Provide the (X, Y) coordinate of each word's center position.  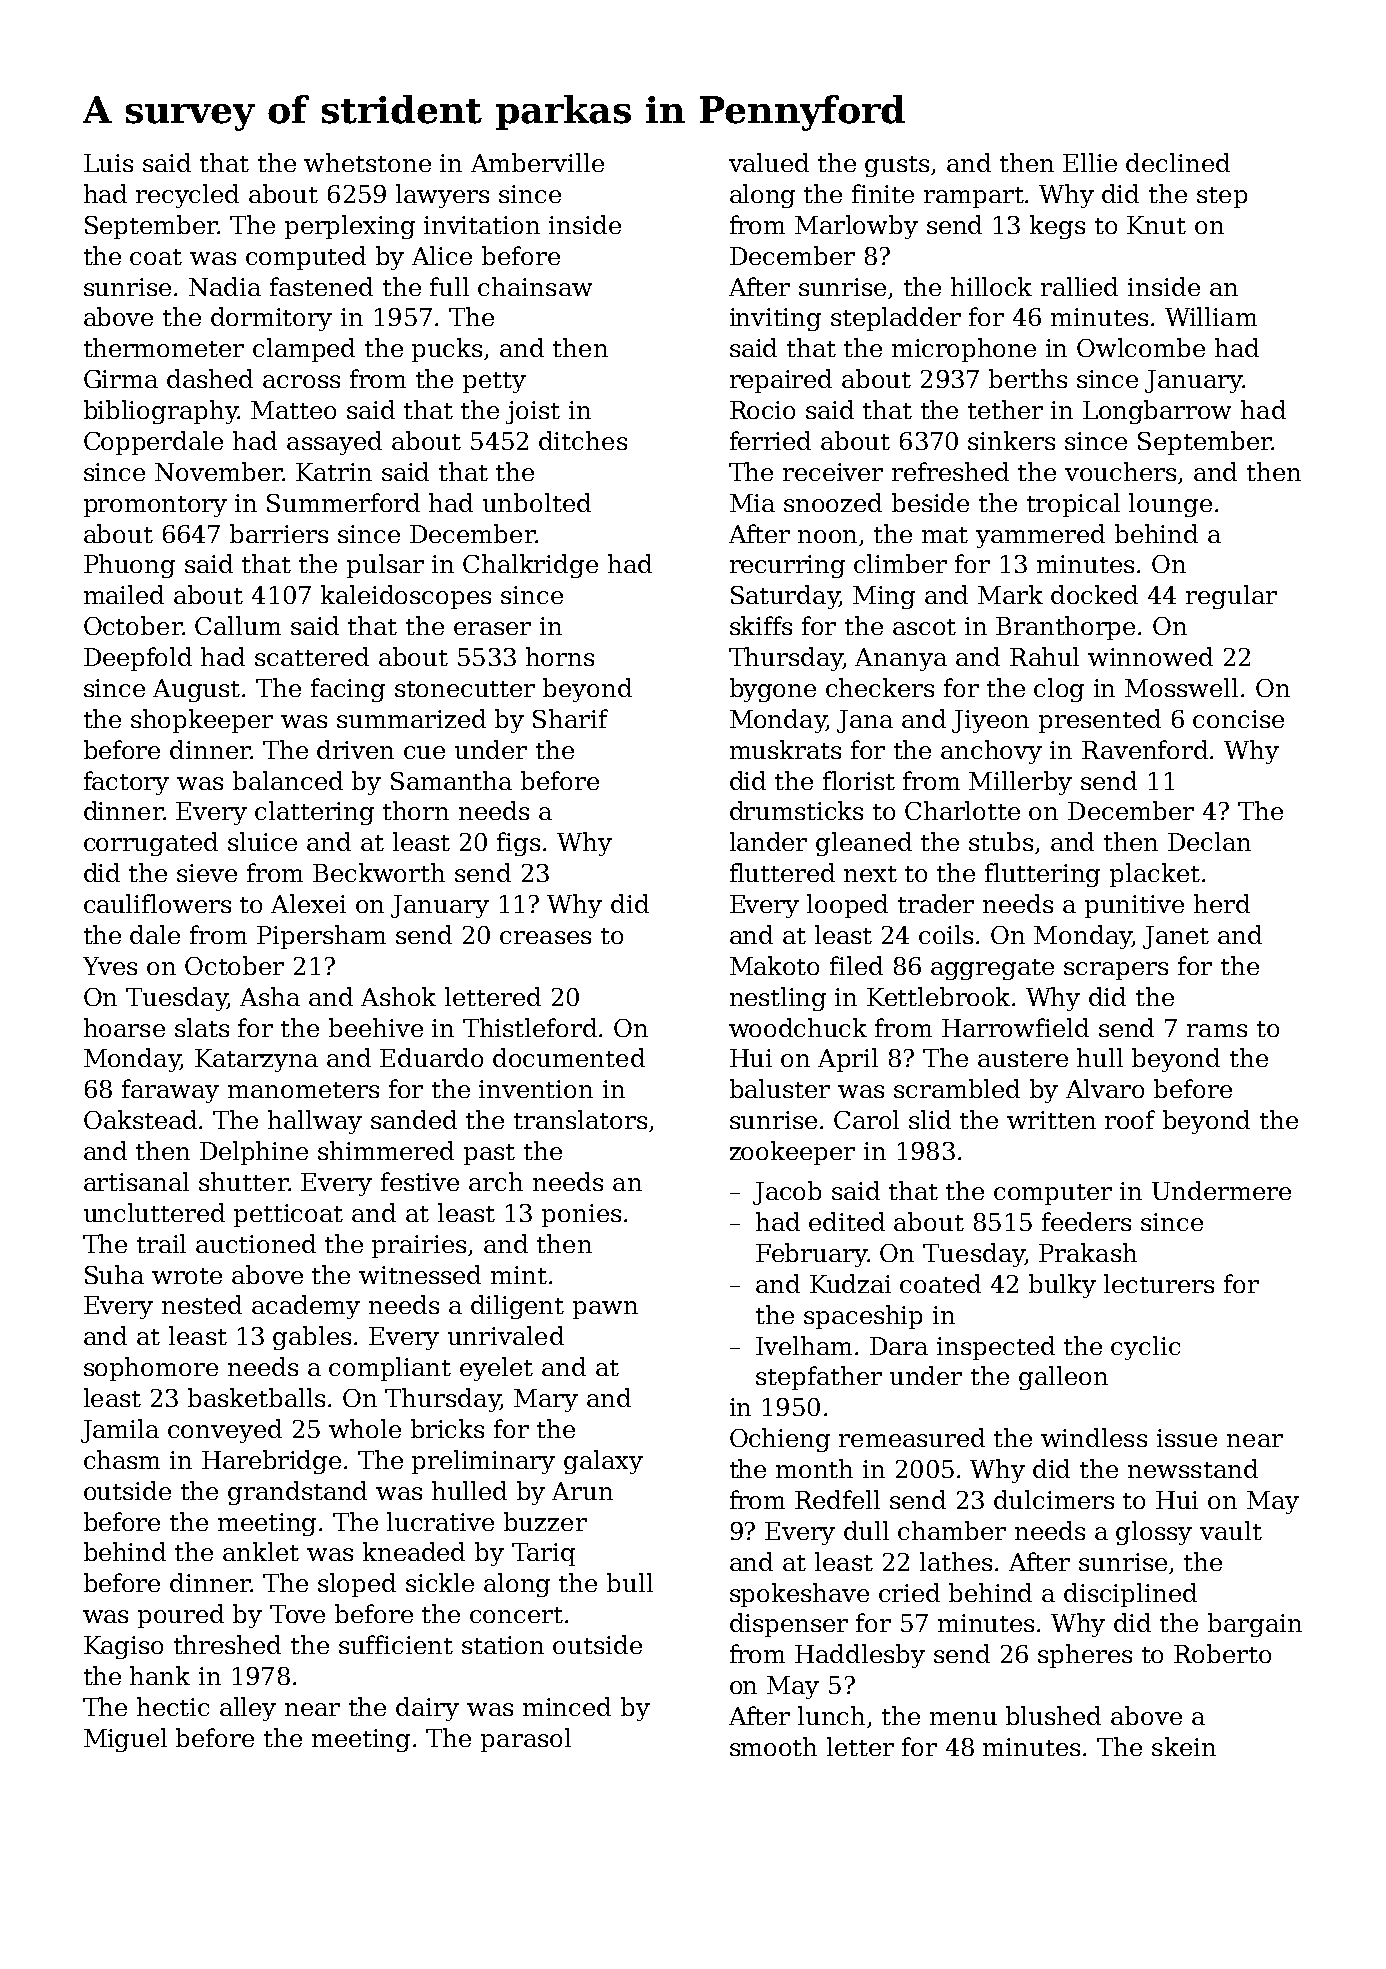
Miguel (125, 1740)
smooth (773, 1746)
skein (1184, 1746)
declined (1178, 162)
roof (1130, 1119)
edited (847, 1221)
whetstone (367, 162)
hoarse (124, 1027)
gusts (897, 166)
